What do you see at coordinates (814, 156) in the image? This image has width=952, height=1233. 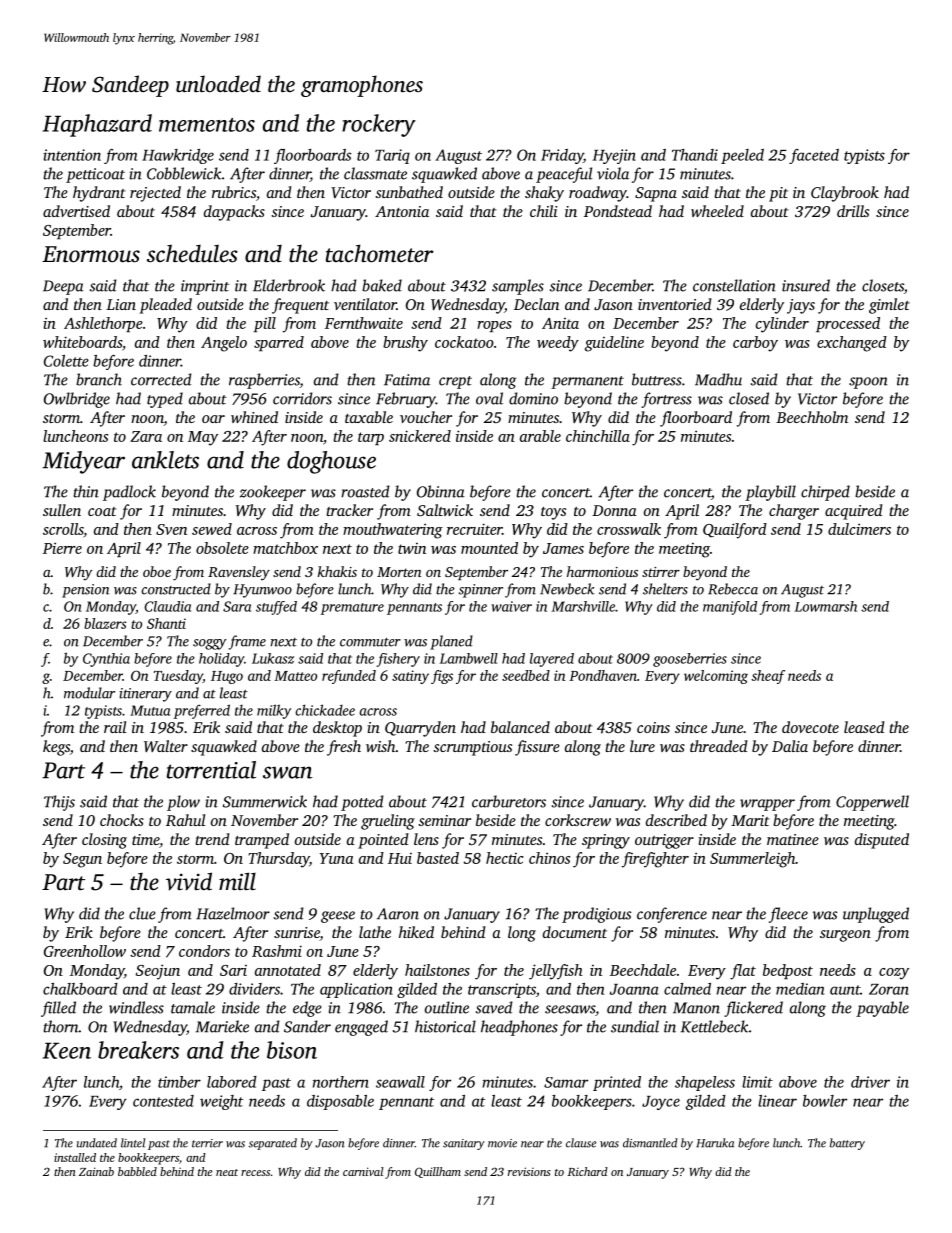 I see `faceted` at bounding box center [814, 156].
